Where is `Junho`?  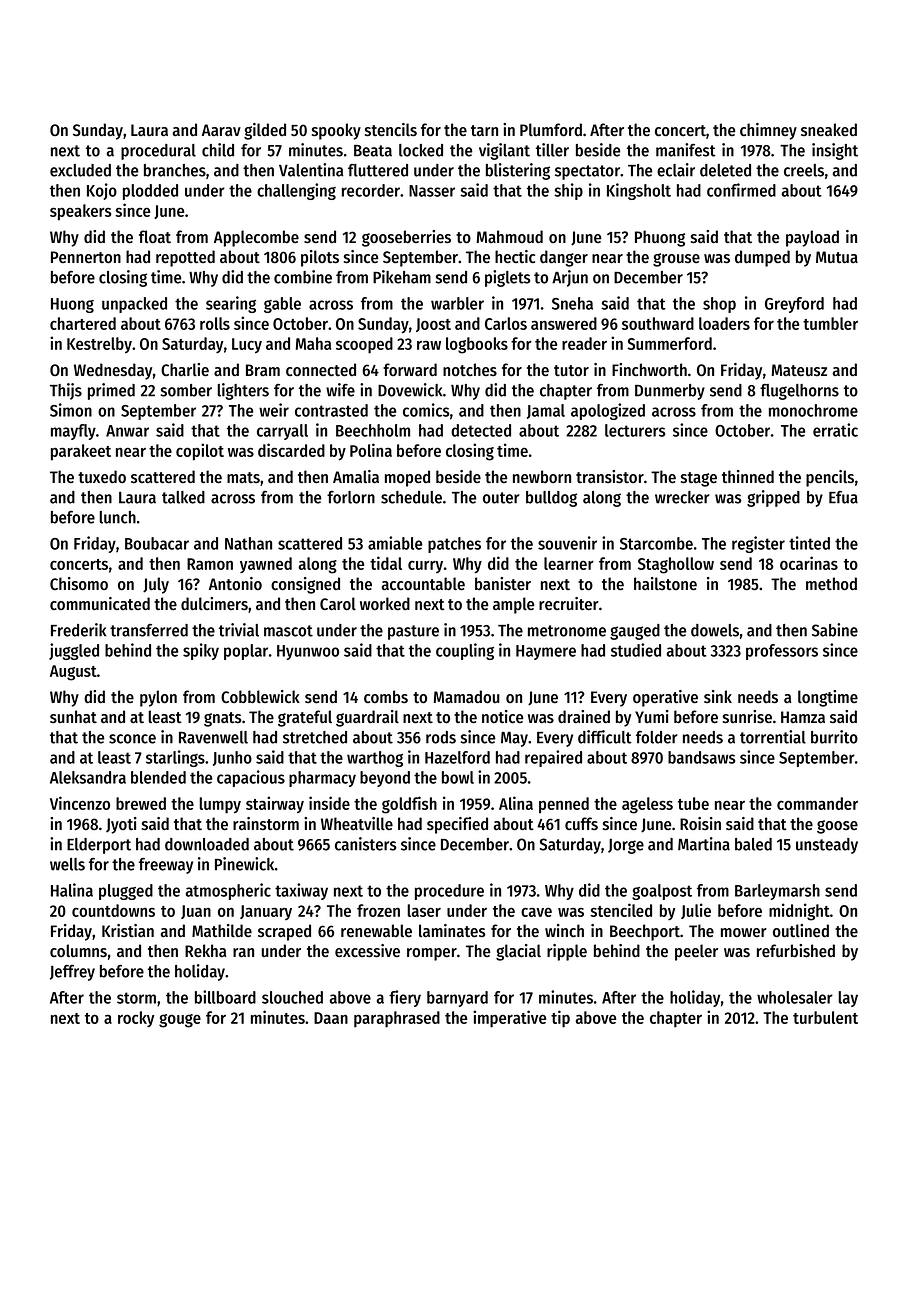
Junho is located at coordinates (232, 758).
